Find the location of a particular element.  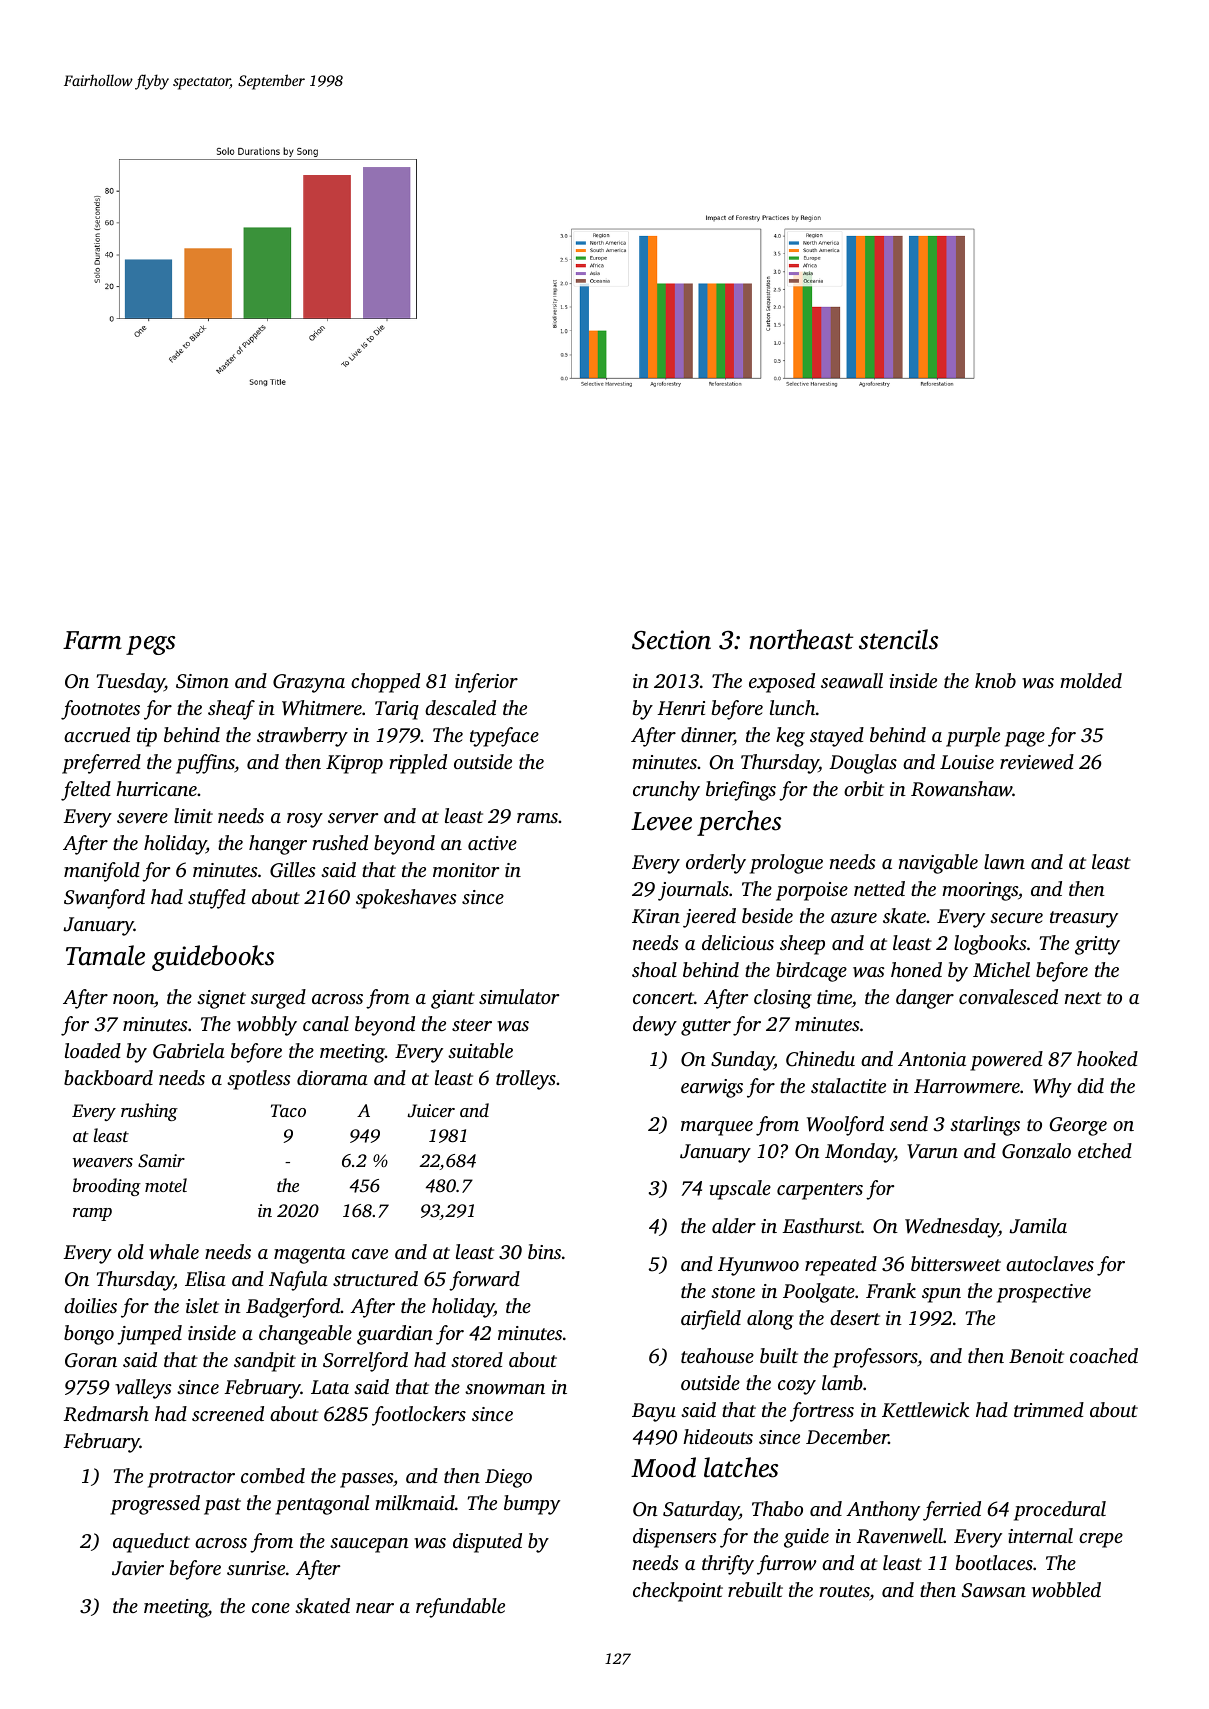

stencils is located at coordinates (898, 639).
